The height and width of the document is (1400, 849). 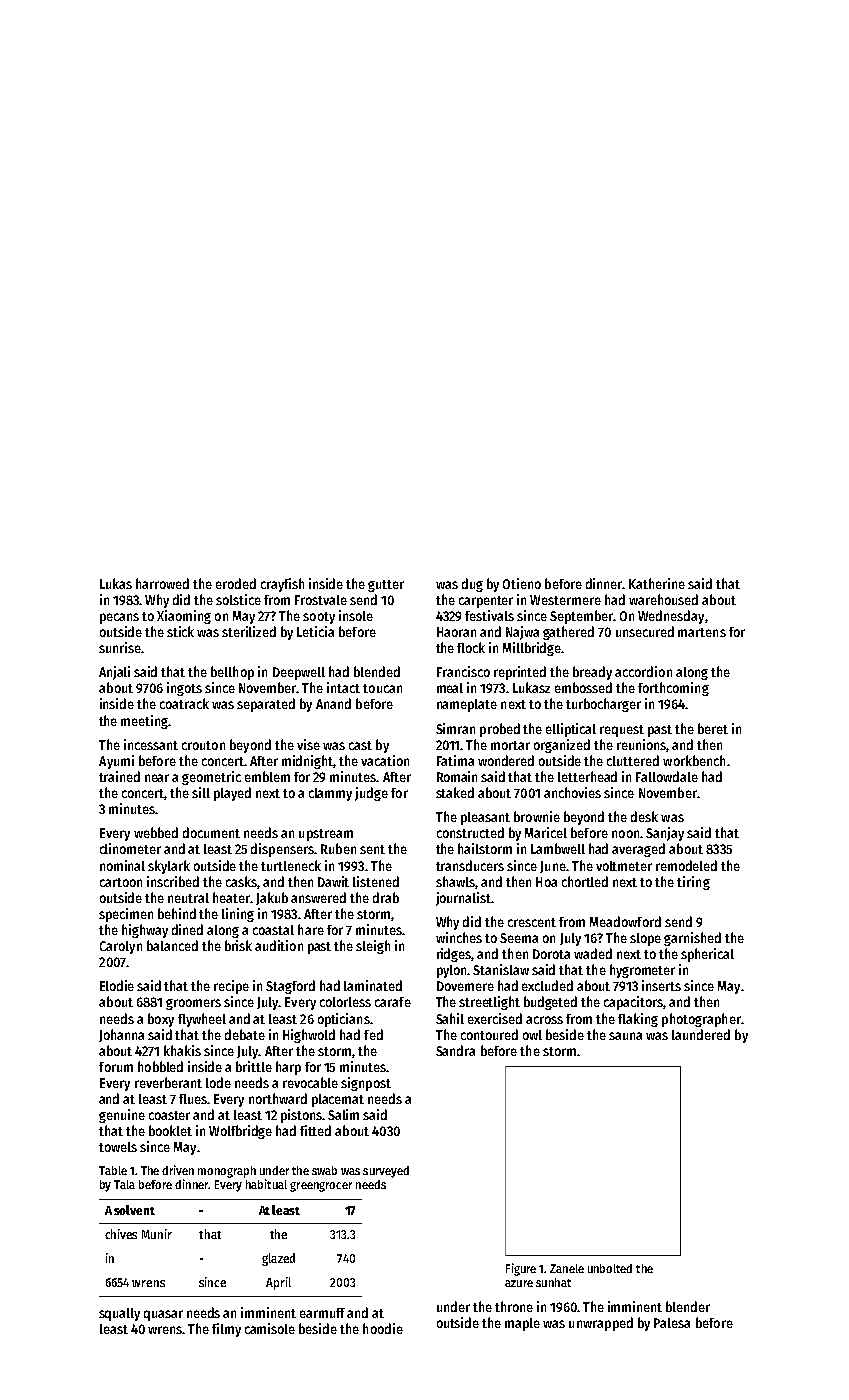 What do you see at coordinates (157, 1234) in the document?
I see `Munir` at bounding box center [157, 1234].
